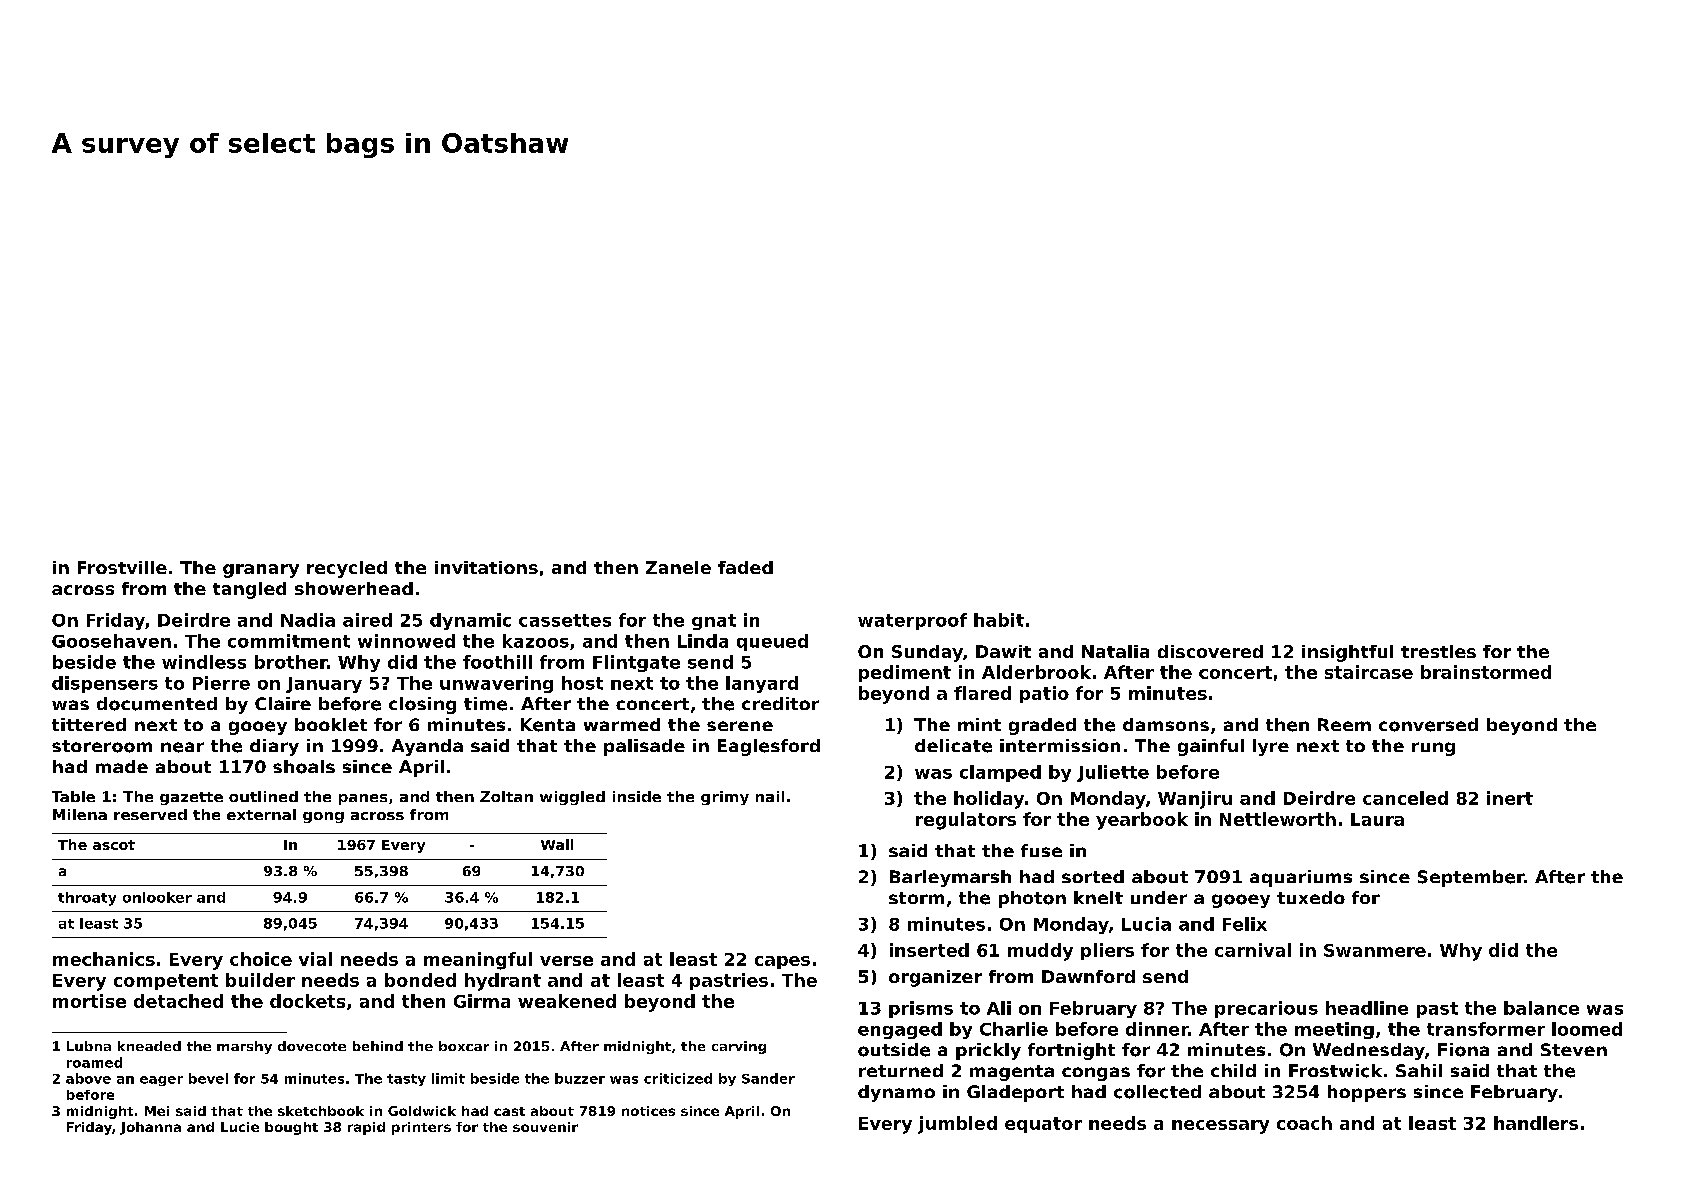  Describe the element at coordinates (745, 567) in the screenshot. I see `faded` at that location.
